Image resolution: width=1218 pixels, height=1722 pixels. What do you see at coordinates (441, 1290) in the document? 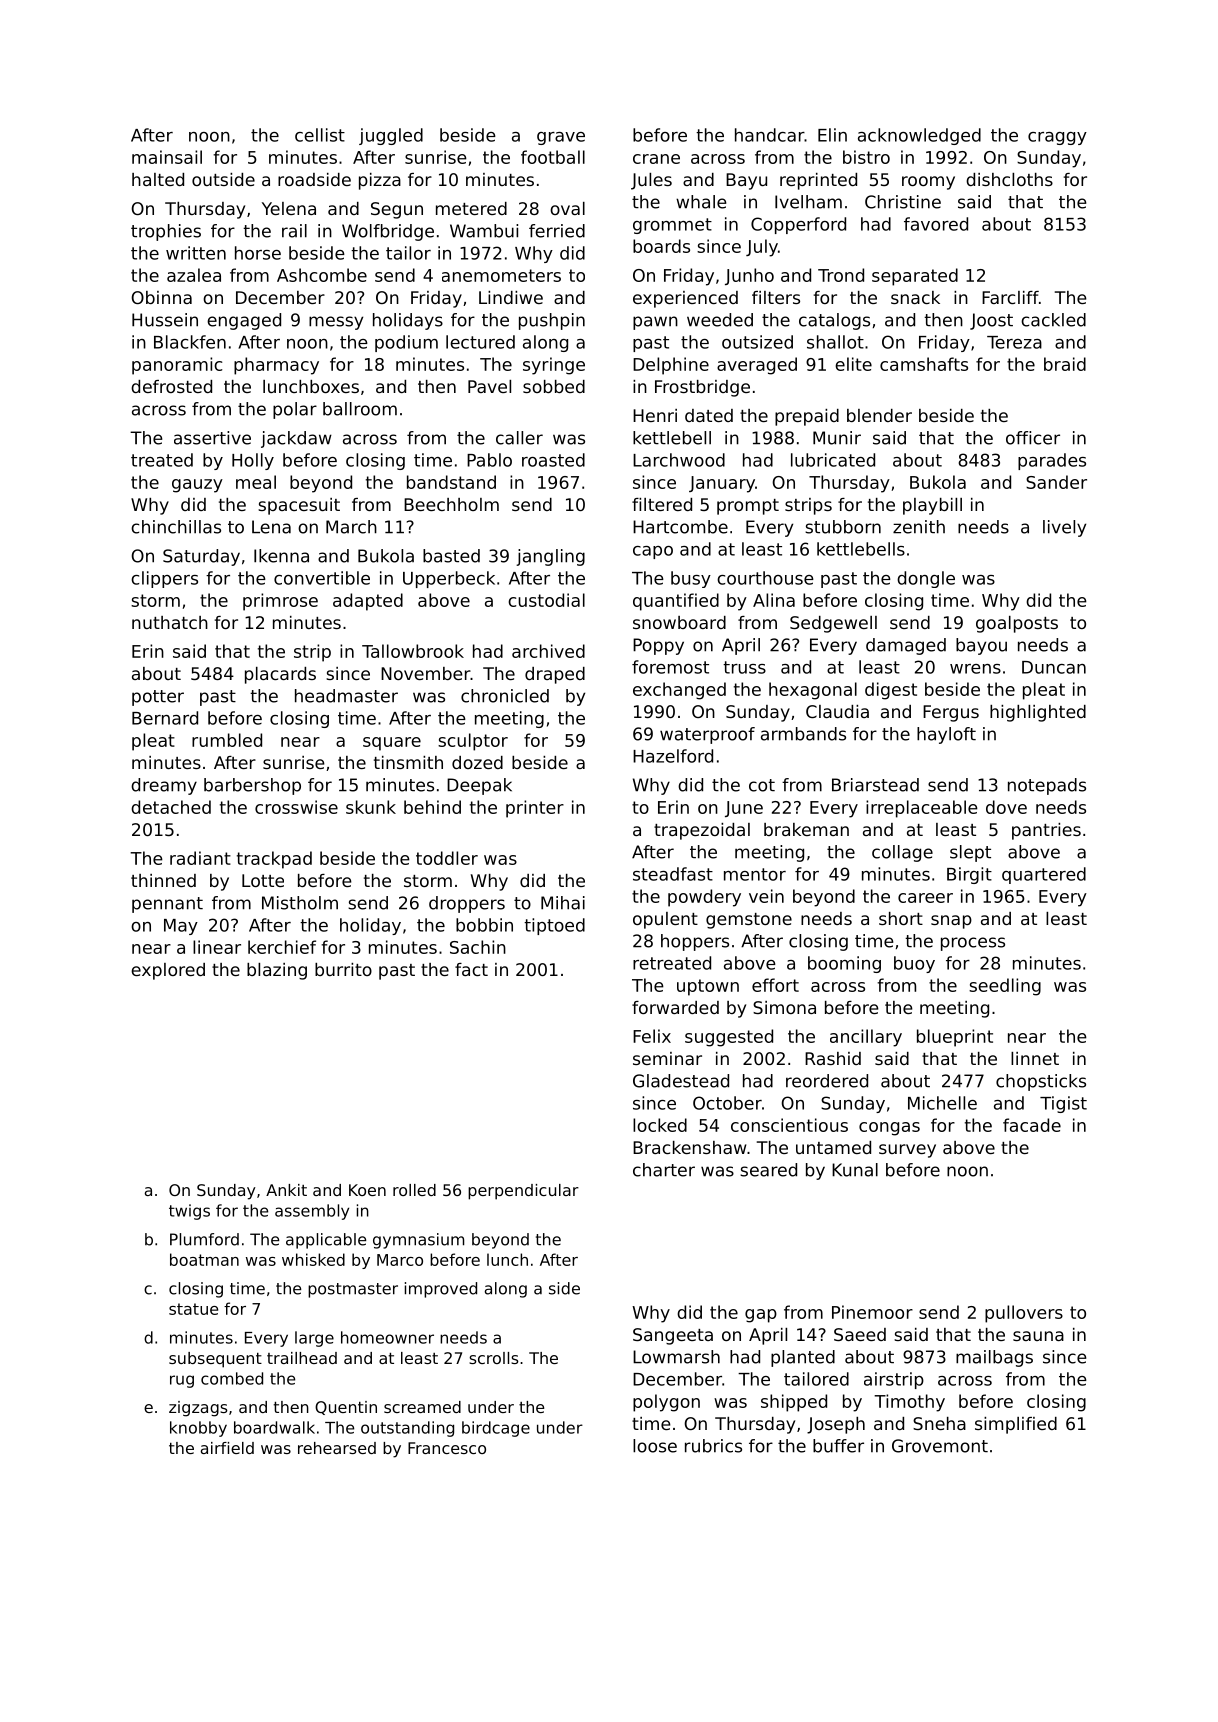
I see `improved` at bounding box center [441, 1290].
